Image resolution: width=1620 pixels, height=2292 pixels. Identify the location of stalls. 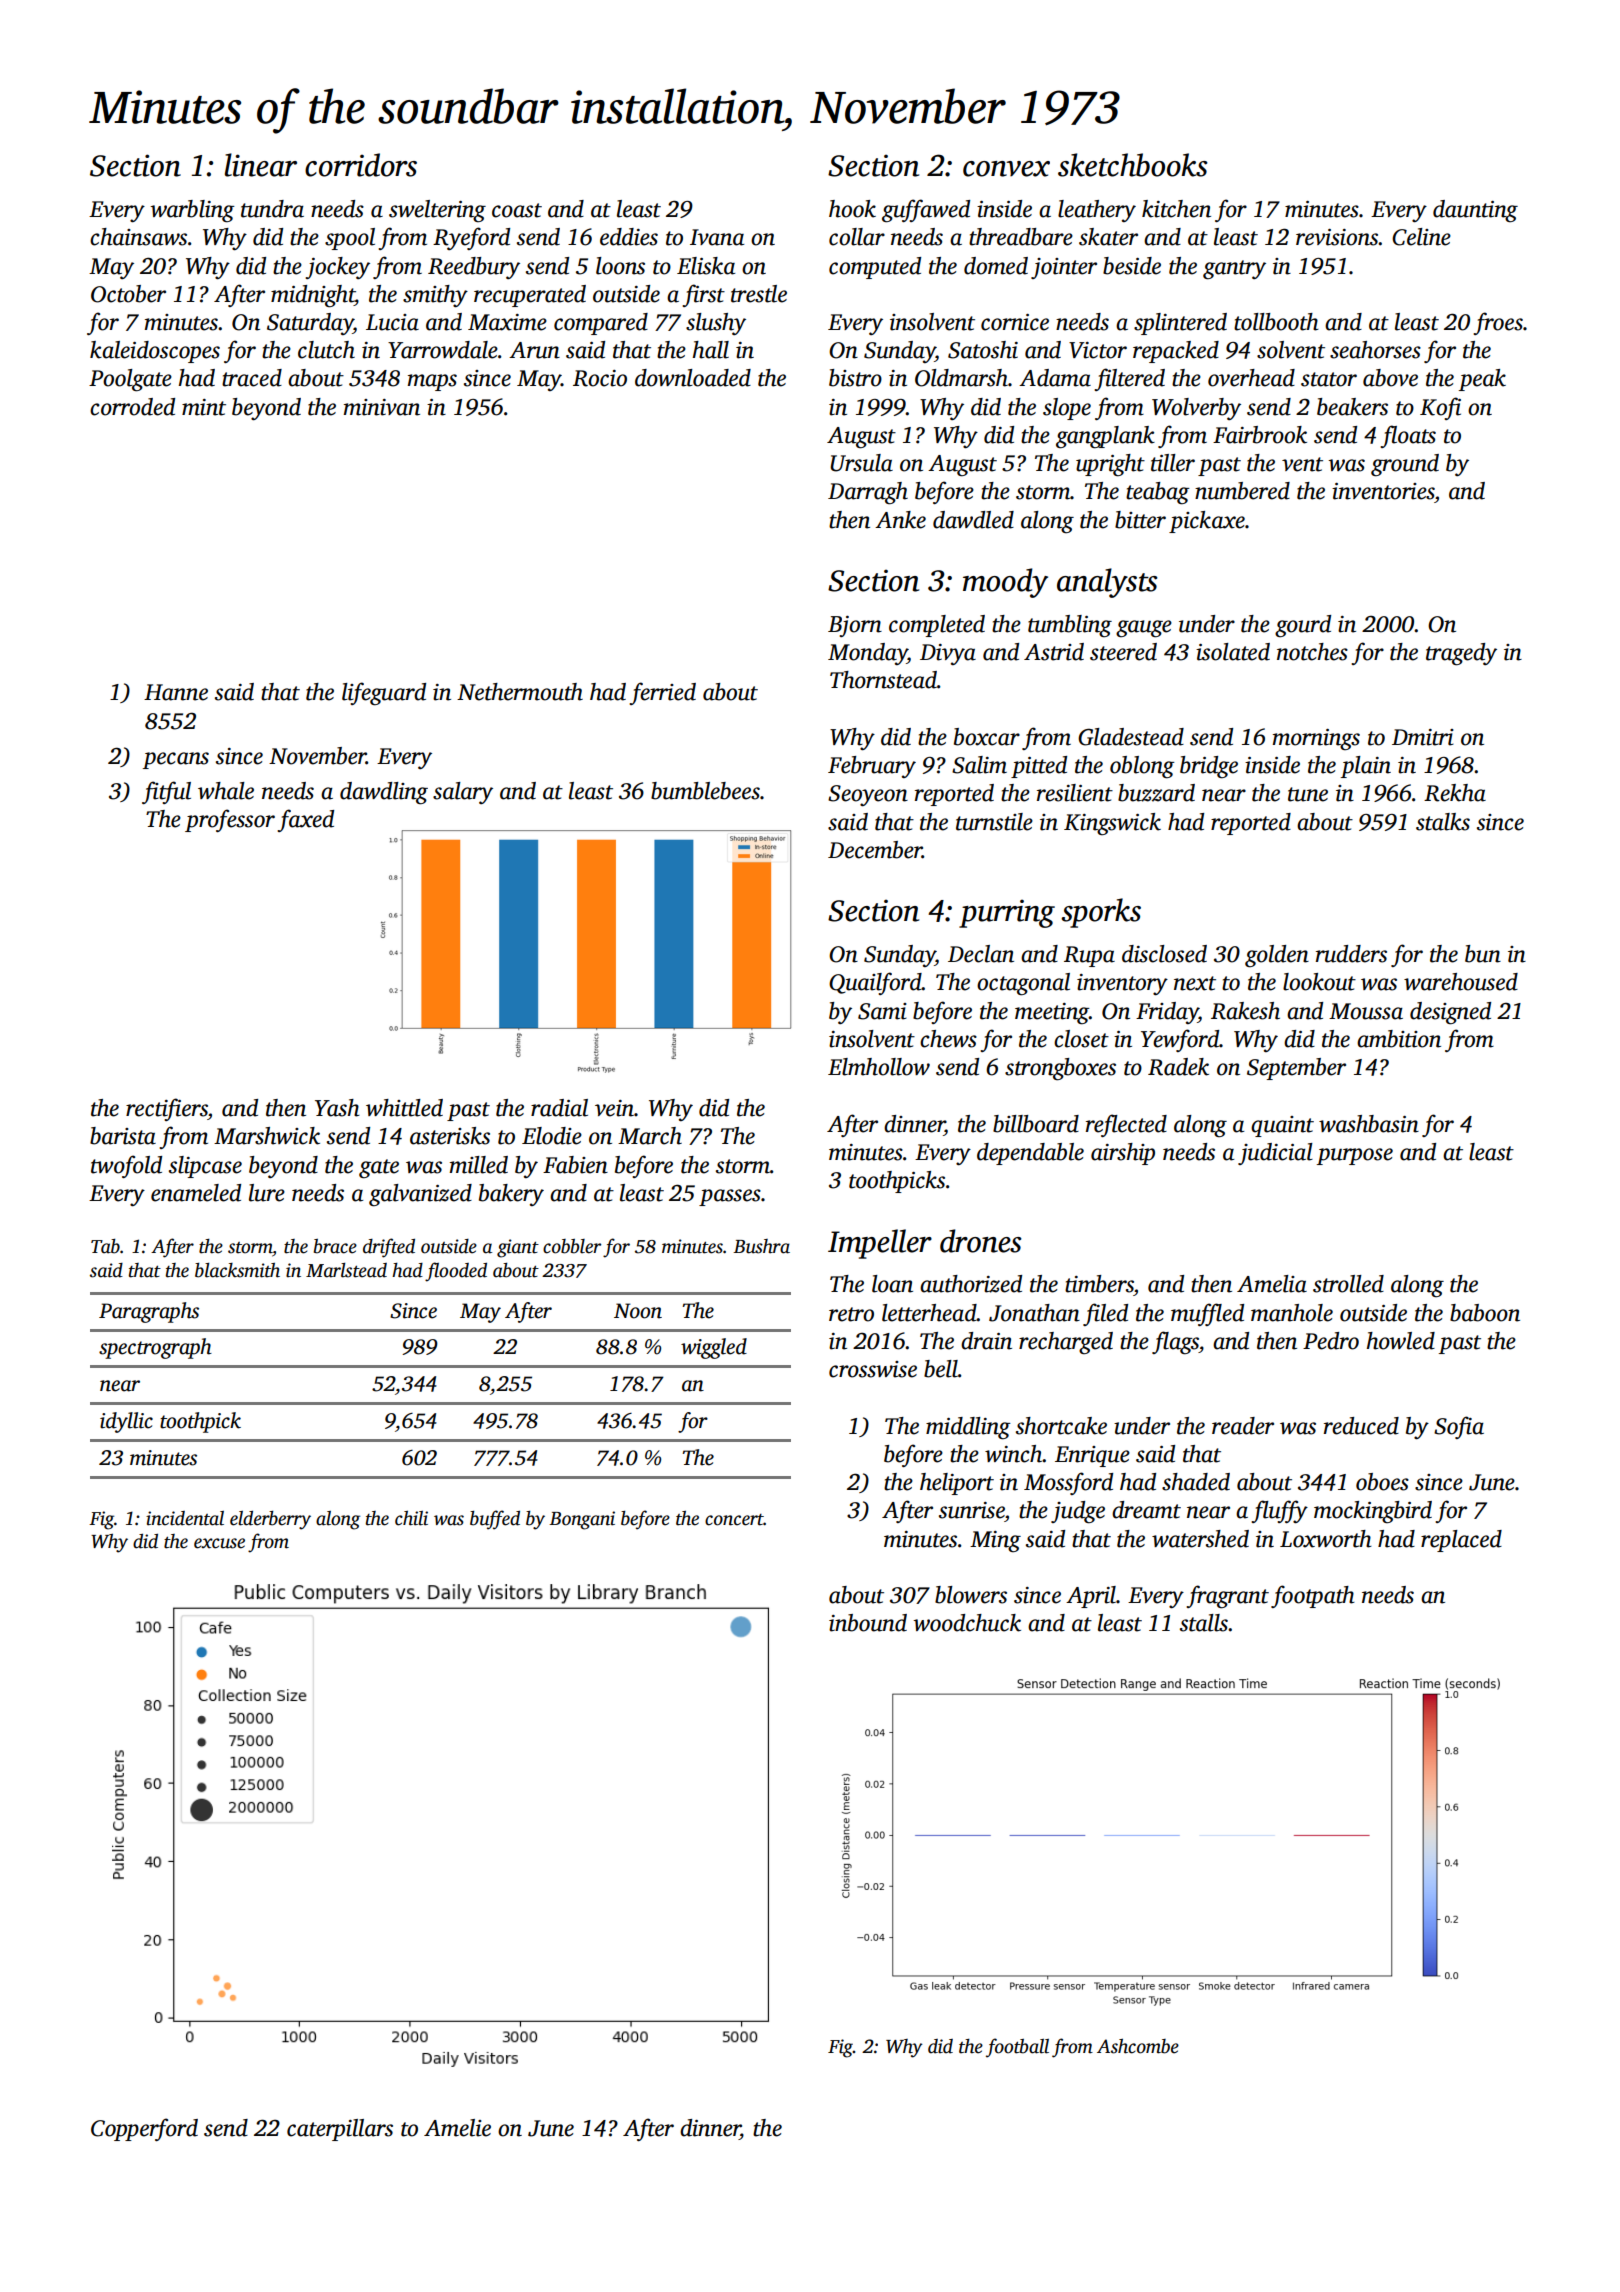
(1204, 1623).
